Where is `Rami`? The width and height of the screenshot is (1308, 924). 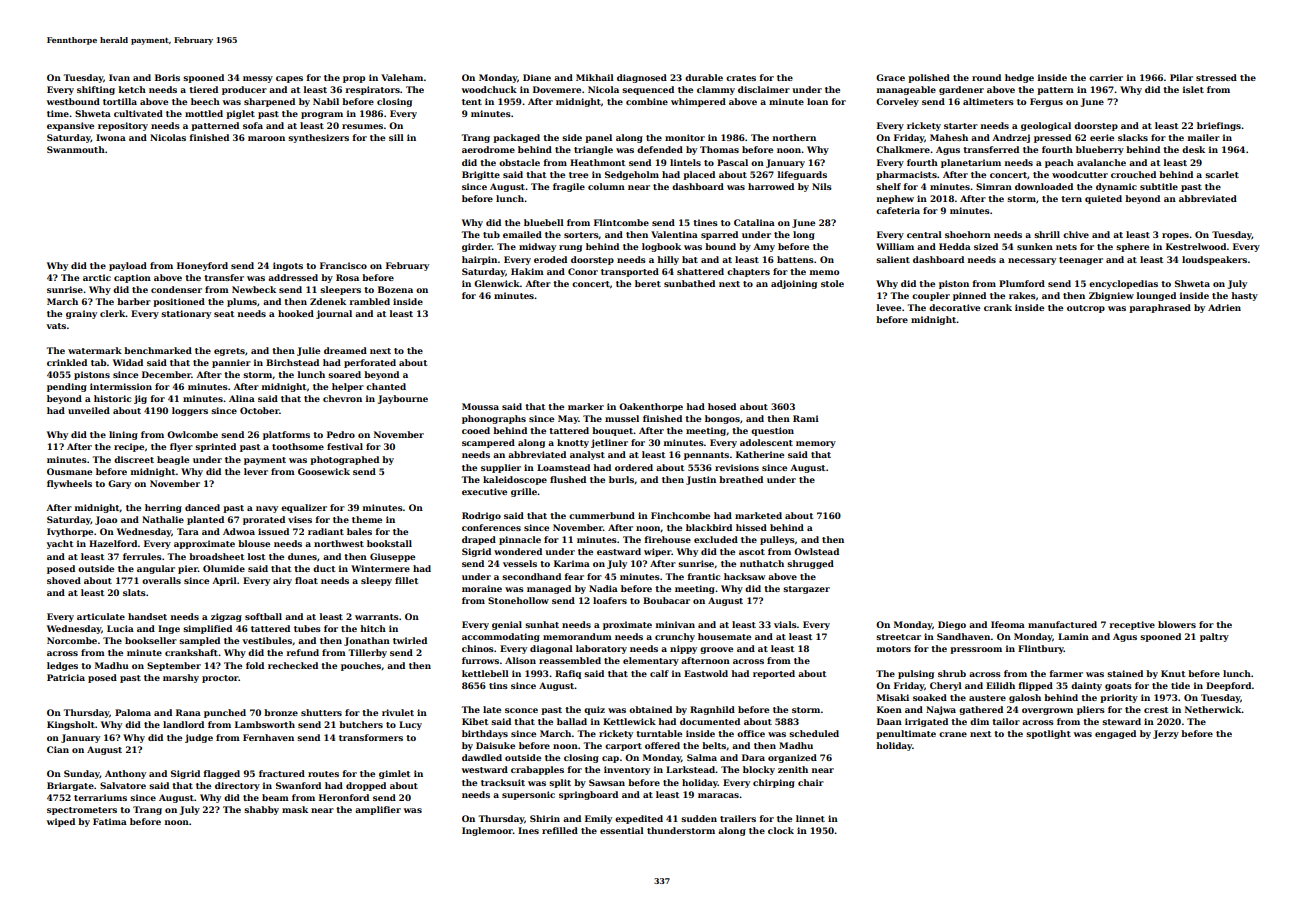 Rami is located at coordinates (806, 418).
